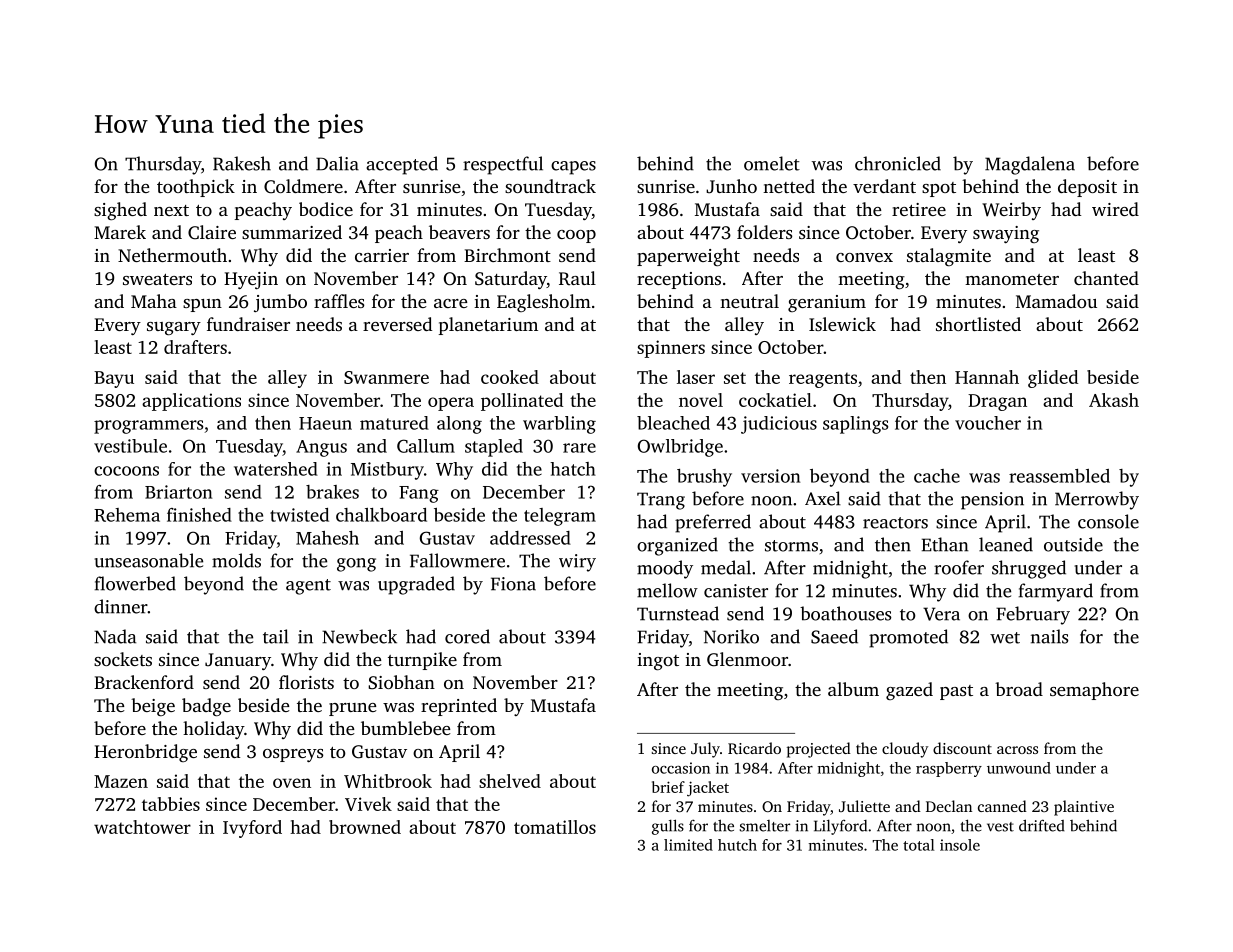  What do you see at coordinates (368, 804) in the screenshot?
I see `Vivek` at bounding box center [368, 804].
